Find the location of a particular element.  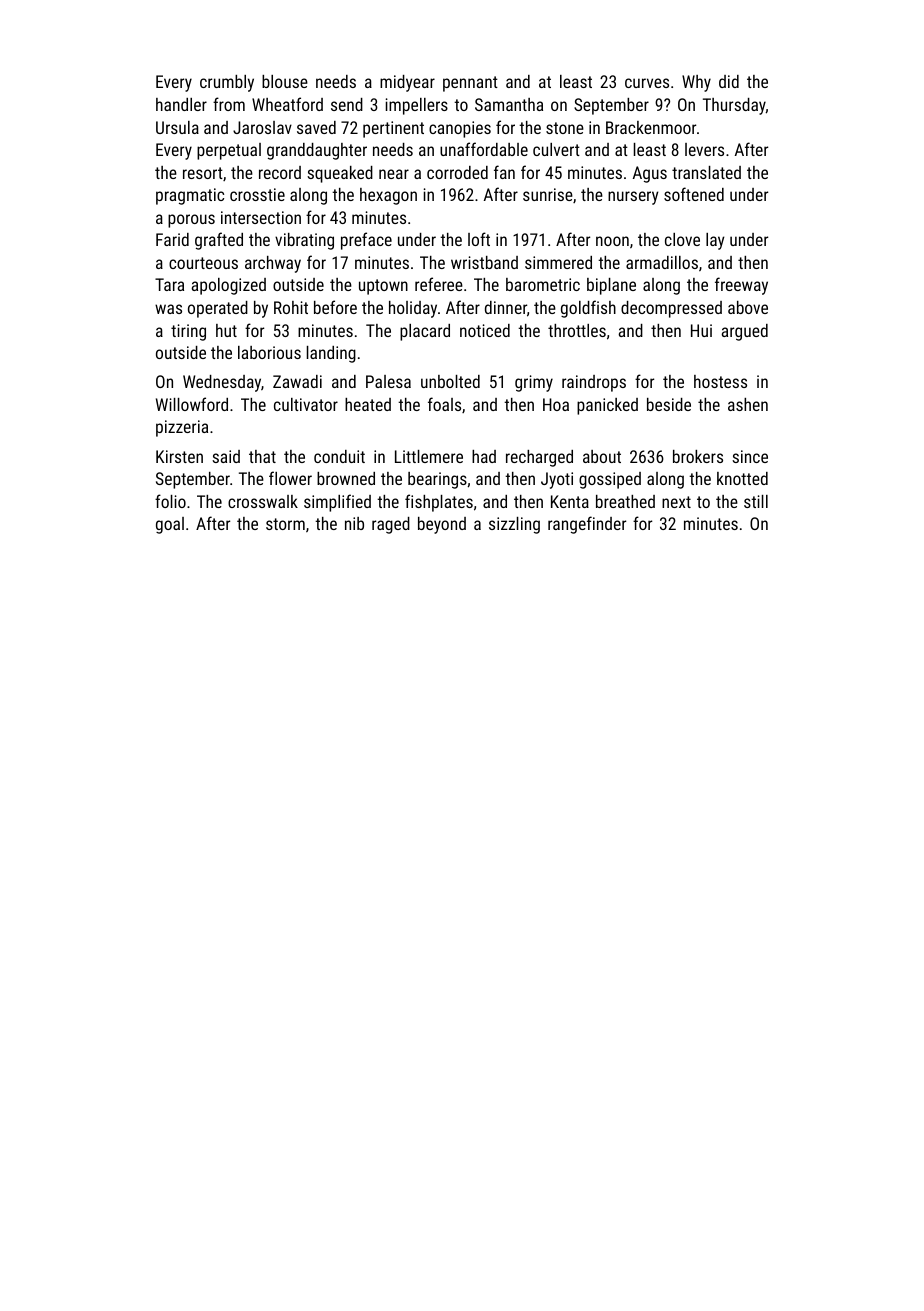

lay is located at coordinates (715, 241).
